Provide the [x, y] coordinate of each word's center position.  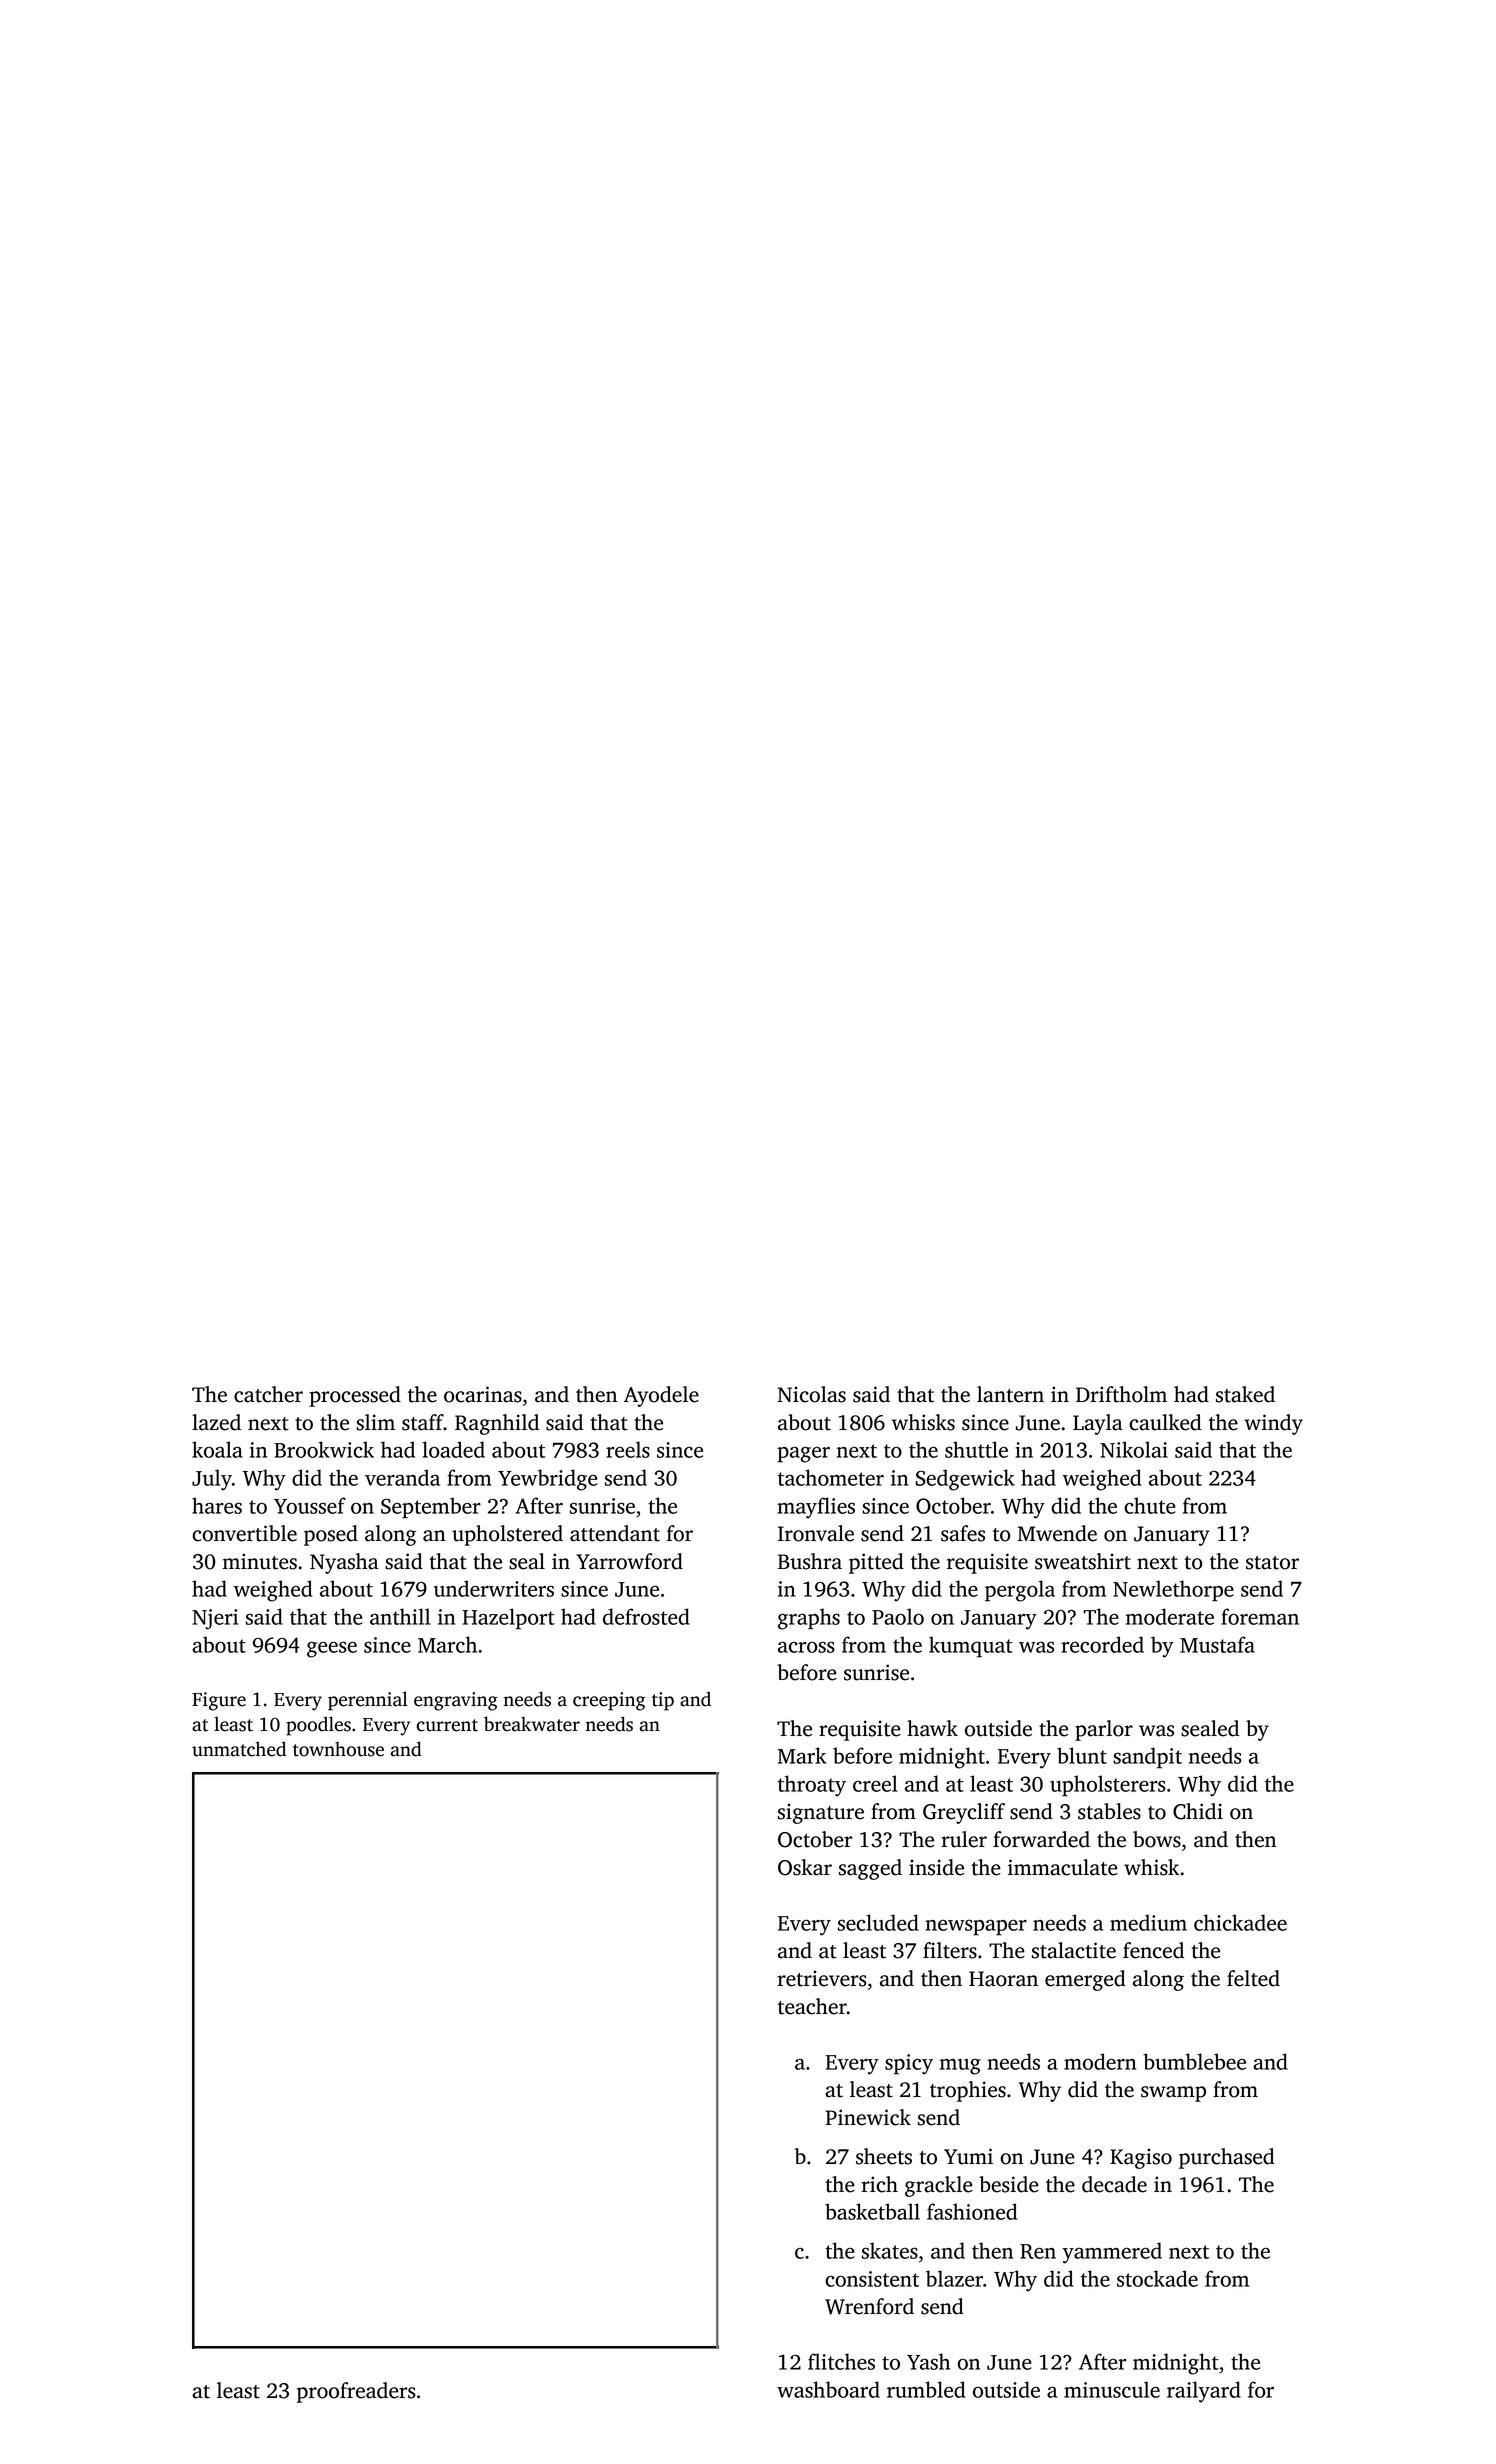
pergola [1020, 1591]
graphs [809, 1619]
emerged [1085, 1980]
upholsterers [1108, 1786]
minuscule [1112, 2389]
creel [875, 1783]
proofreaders [356, 2392]
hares [217, 1505]
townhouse [338, 1749]
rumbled [926, 2389]
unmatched [239, 1749]
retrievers [822, 1978]
